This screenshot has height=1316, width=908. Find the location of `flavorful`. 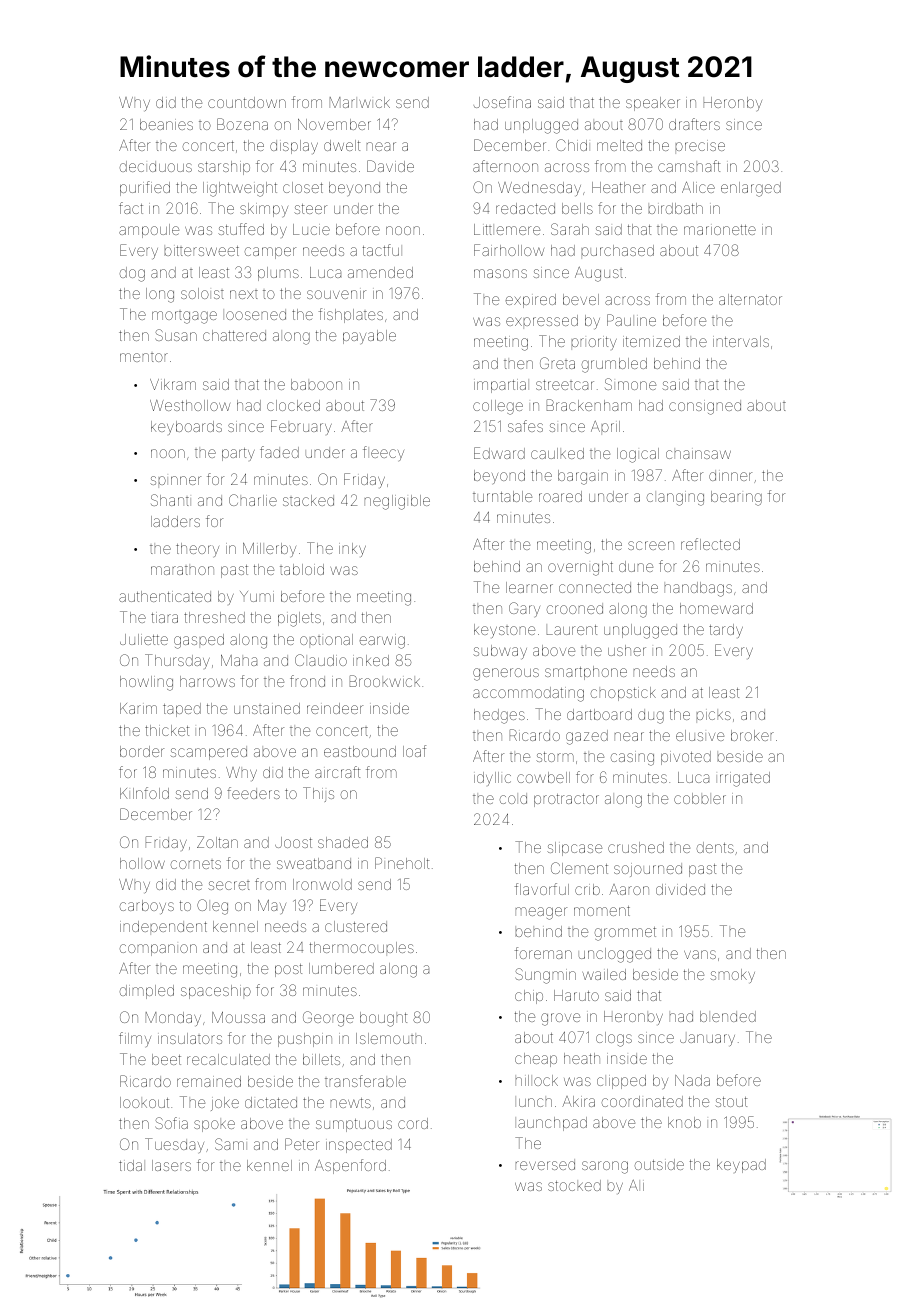

flavorful is located at coordinates (542, 889).
